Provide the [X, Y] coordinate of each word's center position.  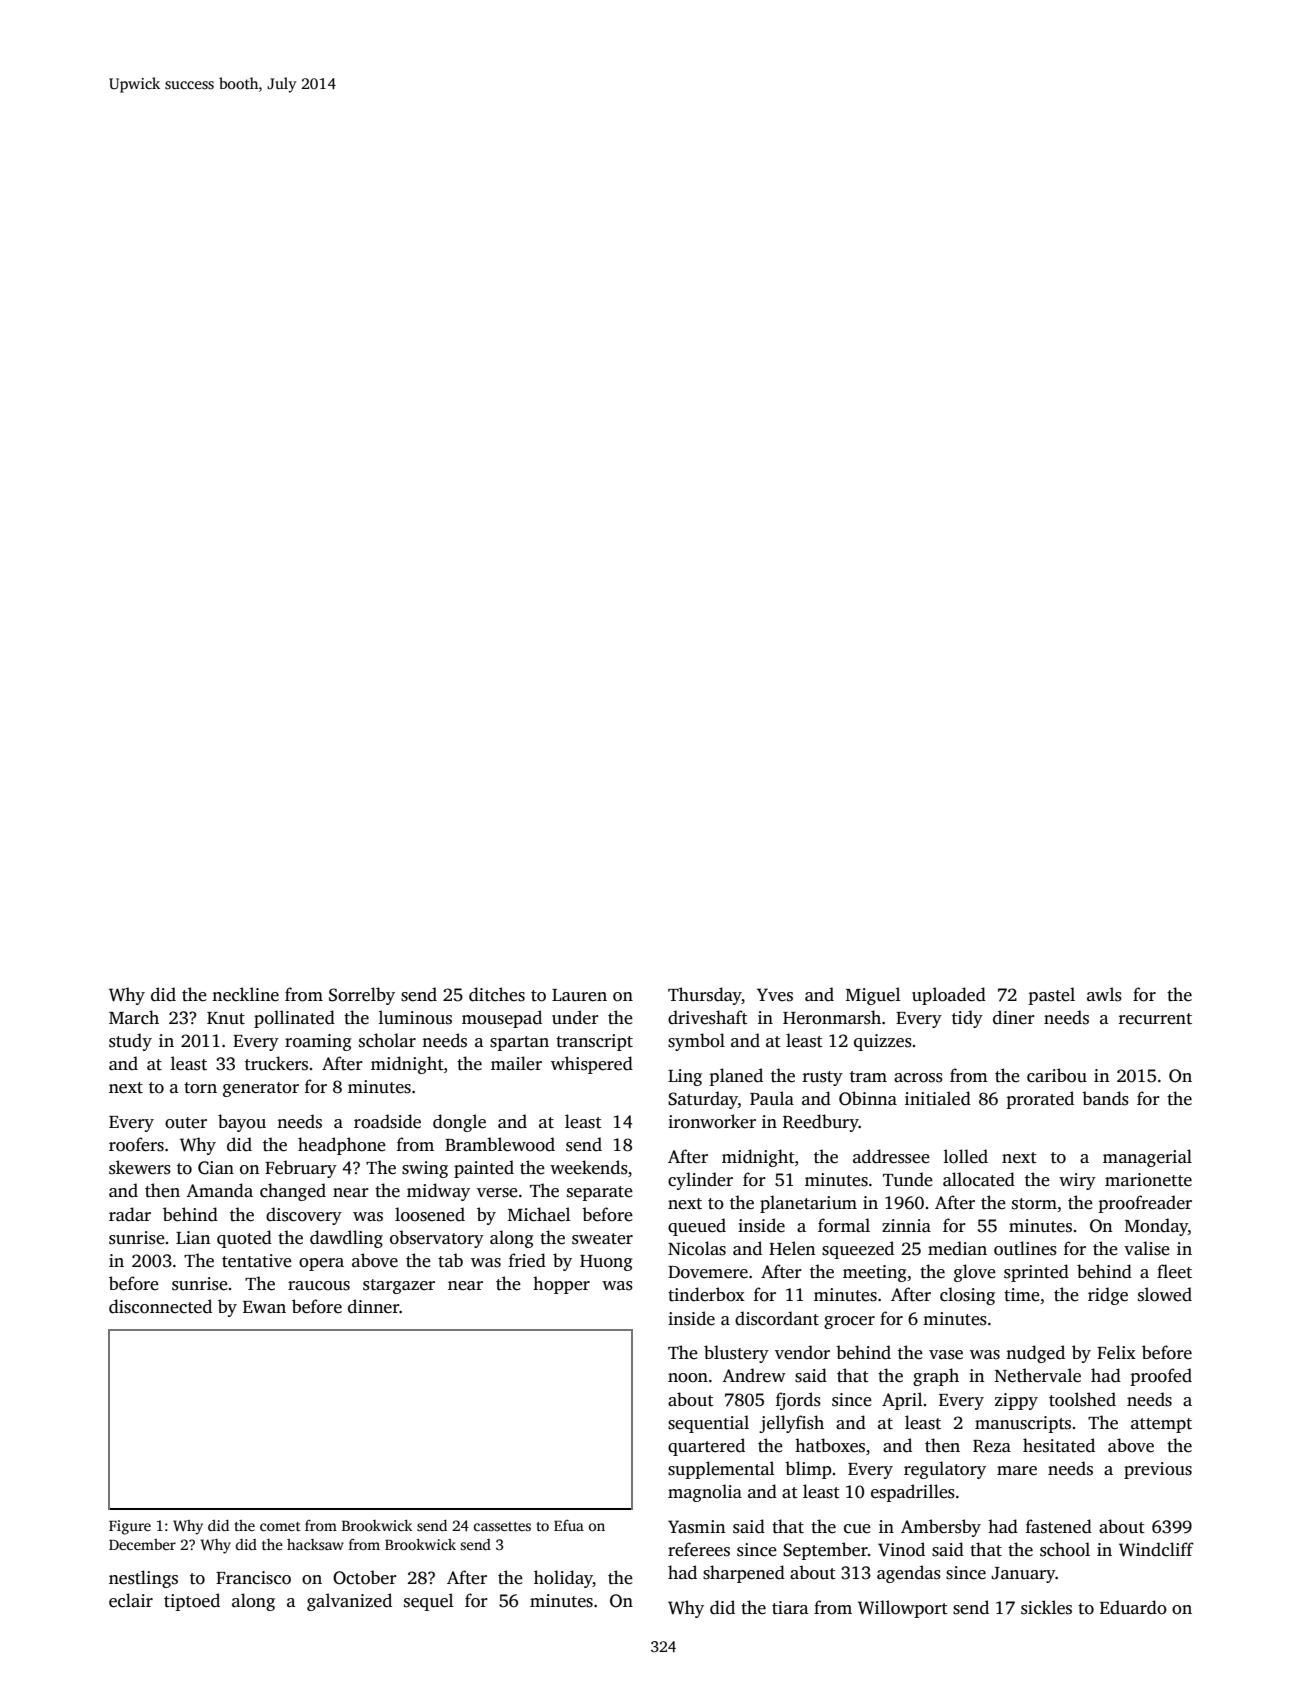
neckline [245, 994]
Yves [775, 995]
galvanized [349, 1602]
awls [1104, 994]
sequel [428, 1602]
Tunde [908, 1179]
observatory [437, 1239]
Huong [606, 1263]
